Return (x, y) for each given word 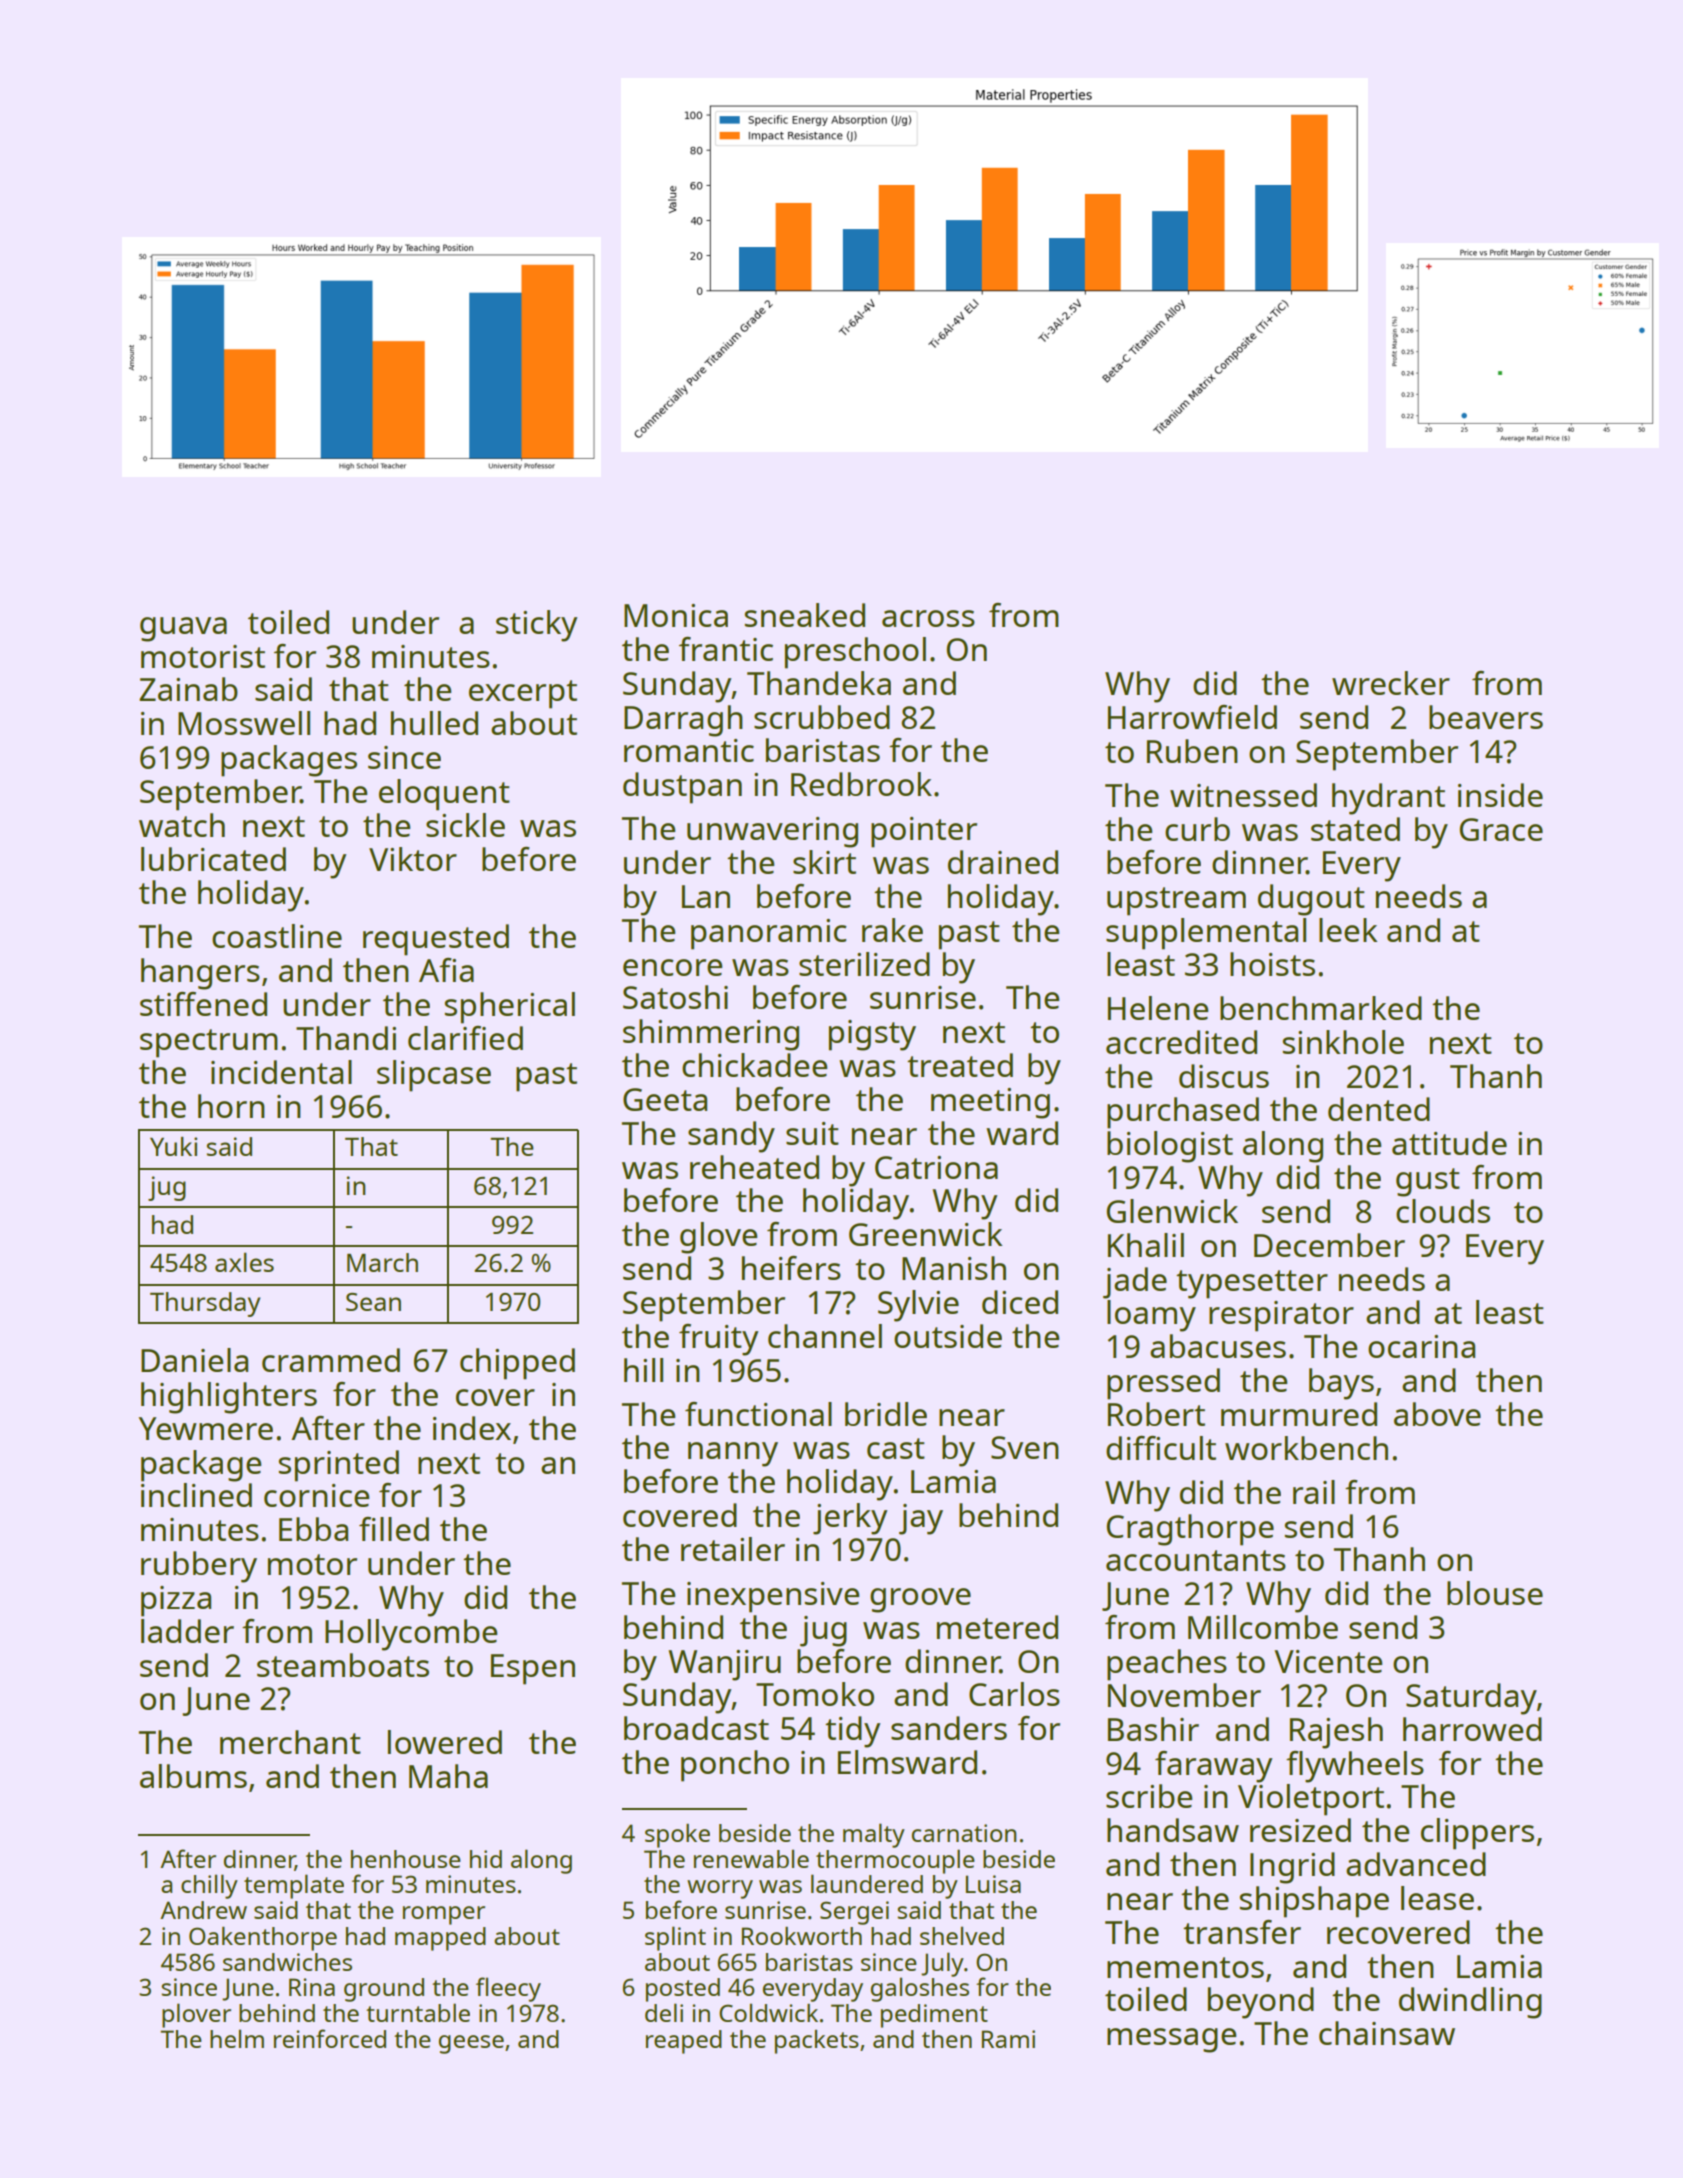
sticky (536, 626)
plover (196, 2015)
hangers (200, 974)
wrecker (1391, 683)
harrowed (1472, 1729)
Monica (676, 615)
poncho (735, 1766)
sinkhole (1343, 1042)
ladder (187, 1631)
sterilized (864, 964)
